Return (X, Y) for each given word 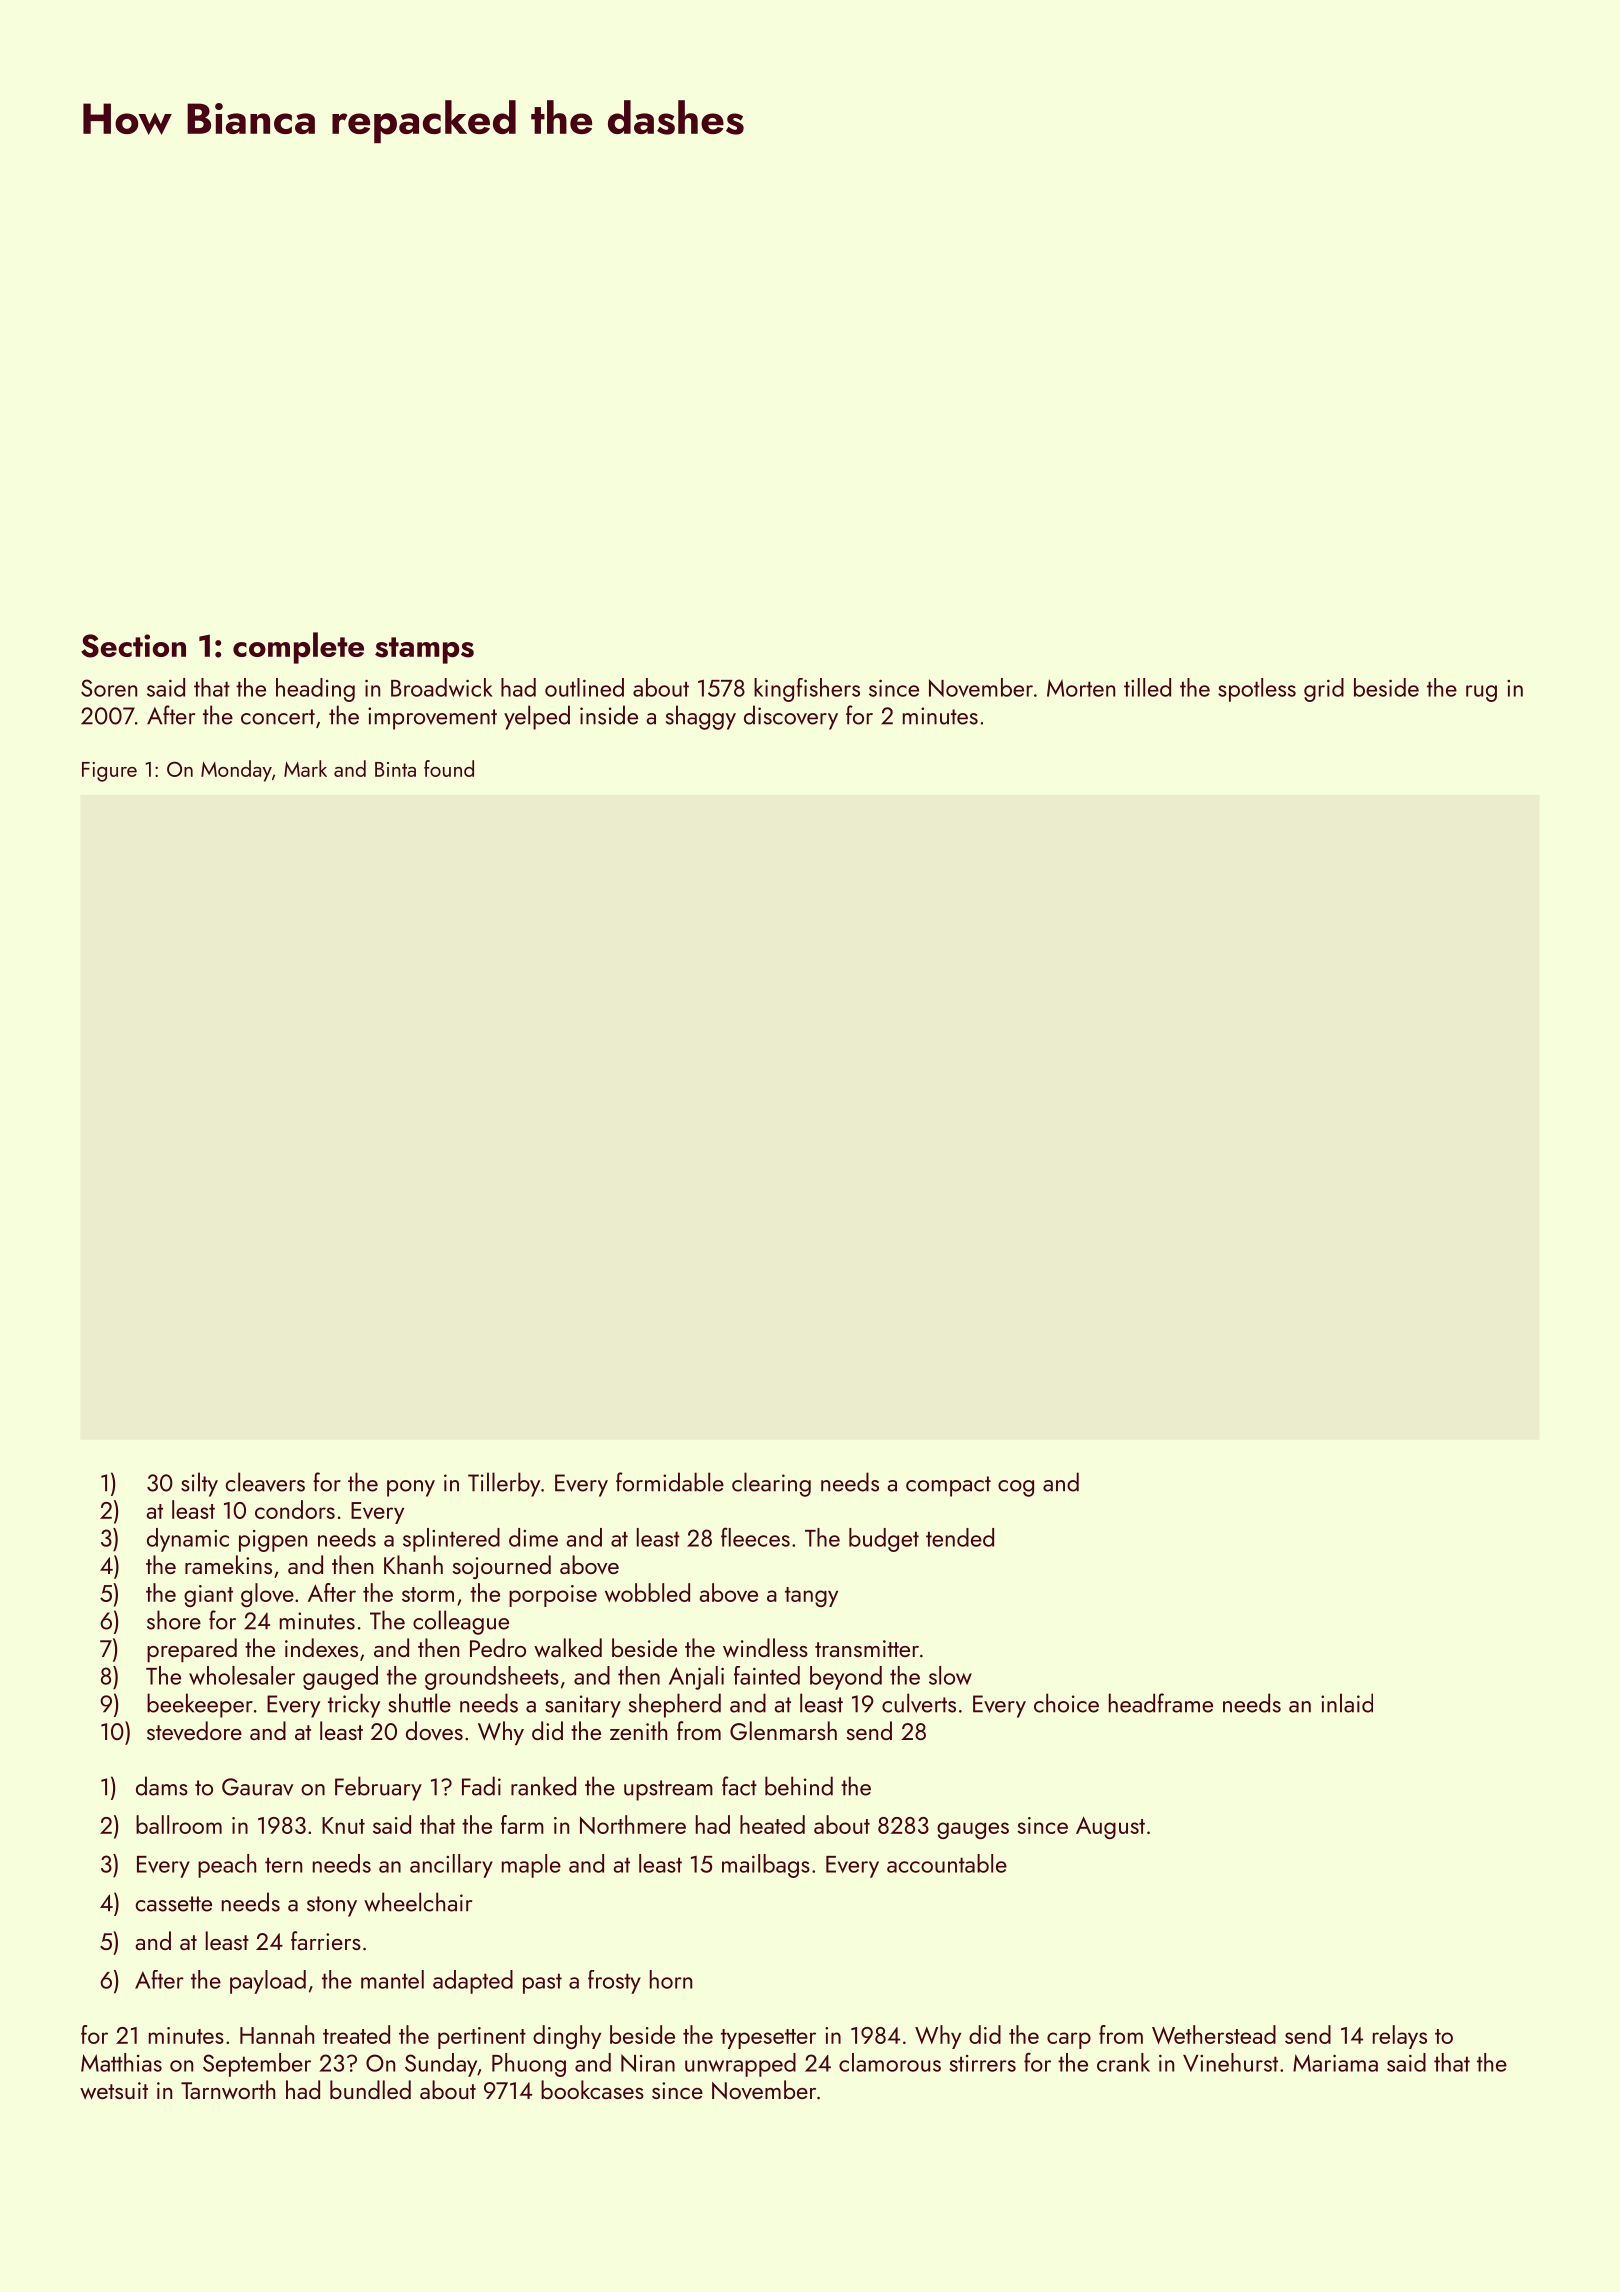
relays (1400, 2037)
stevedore (194, 1731)
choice (1066, 1703)
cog (1016, 1488)
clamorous (890, 2062)
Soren (109, 688)
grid (1324, 690)
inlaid (1347, 1703)
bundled (370, 2089)
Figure (109, 772)
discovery (791, 717)
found (449, 768)
